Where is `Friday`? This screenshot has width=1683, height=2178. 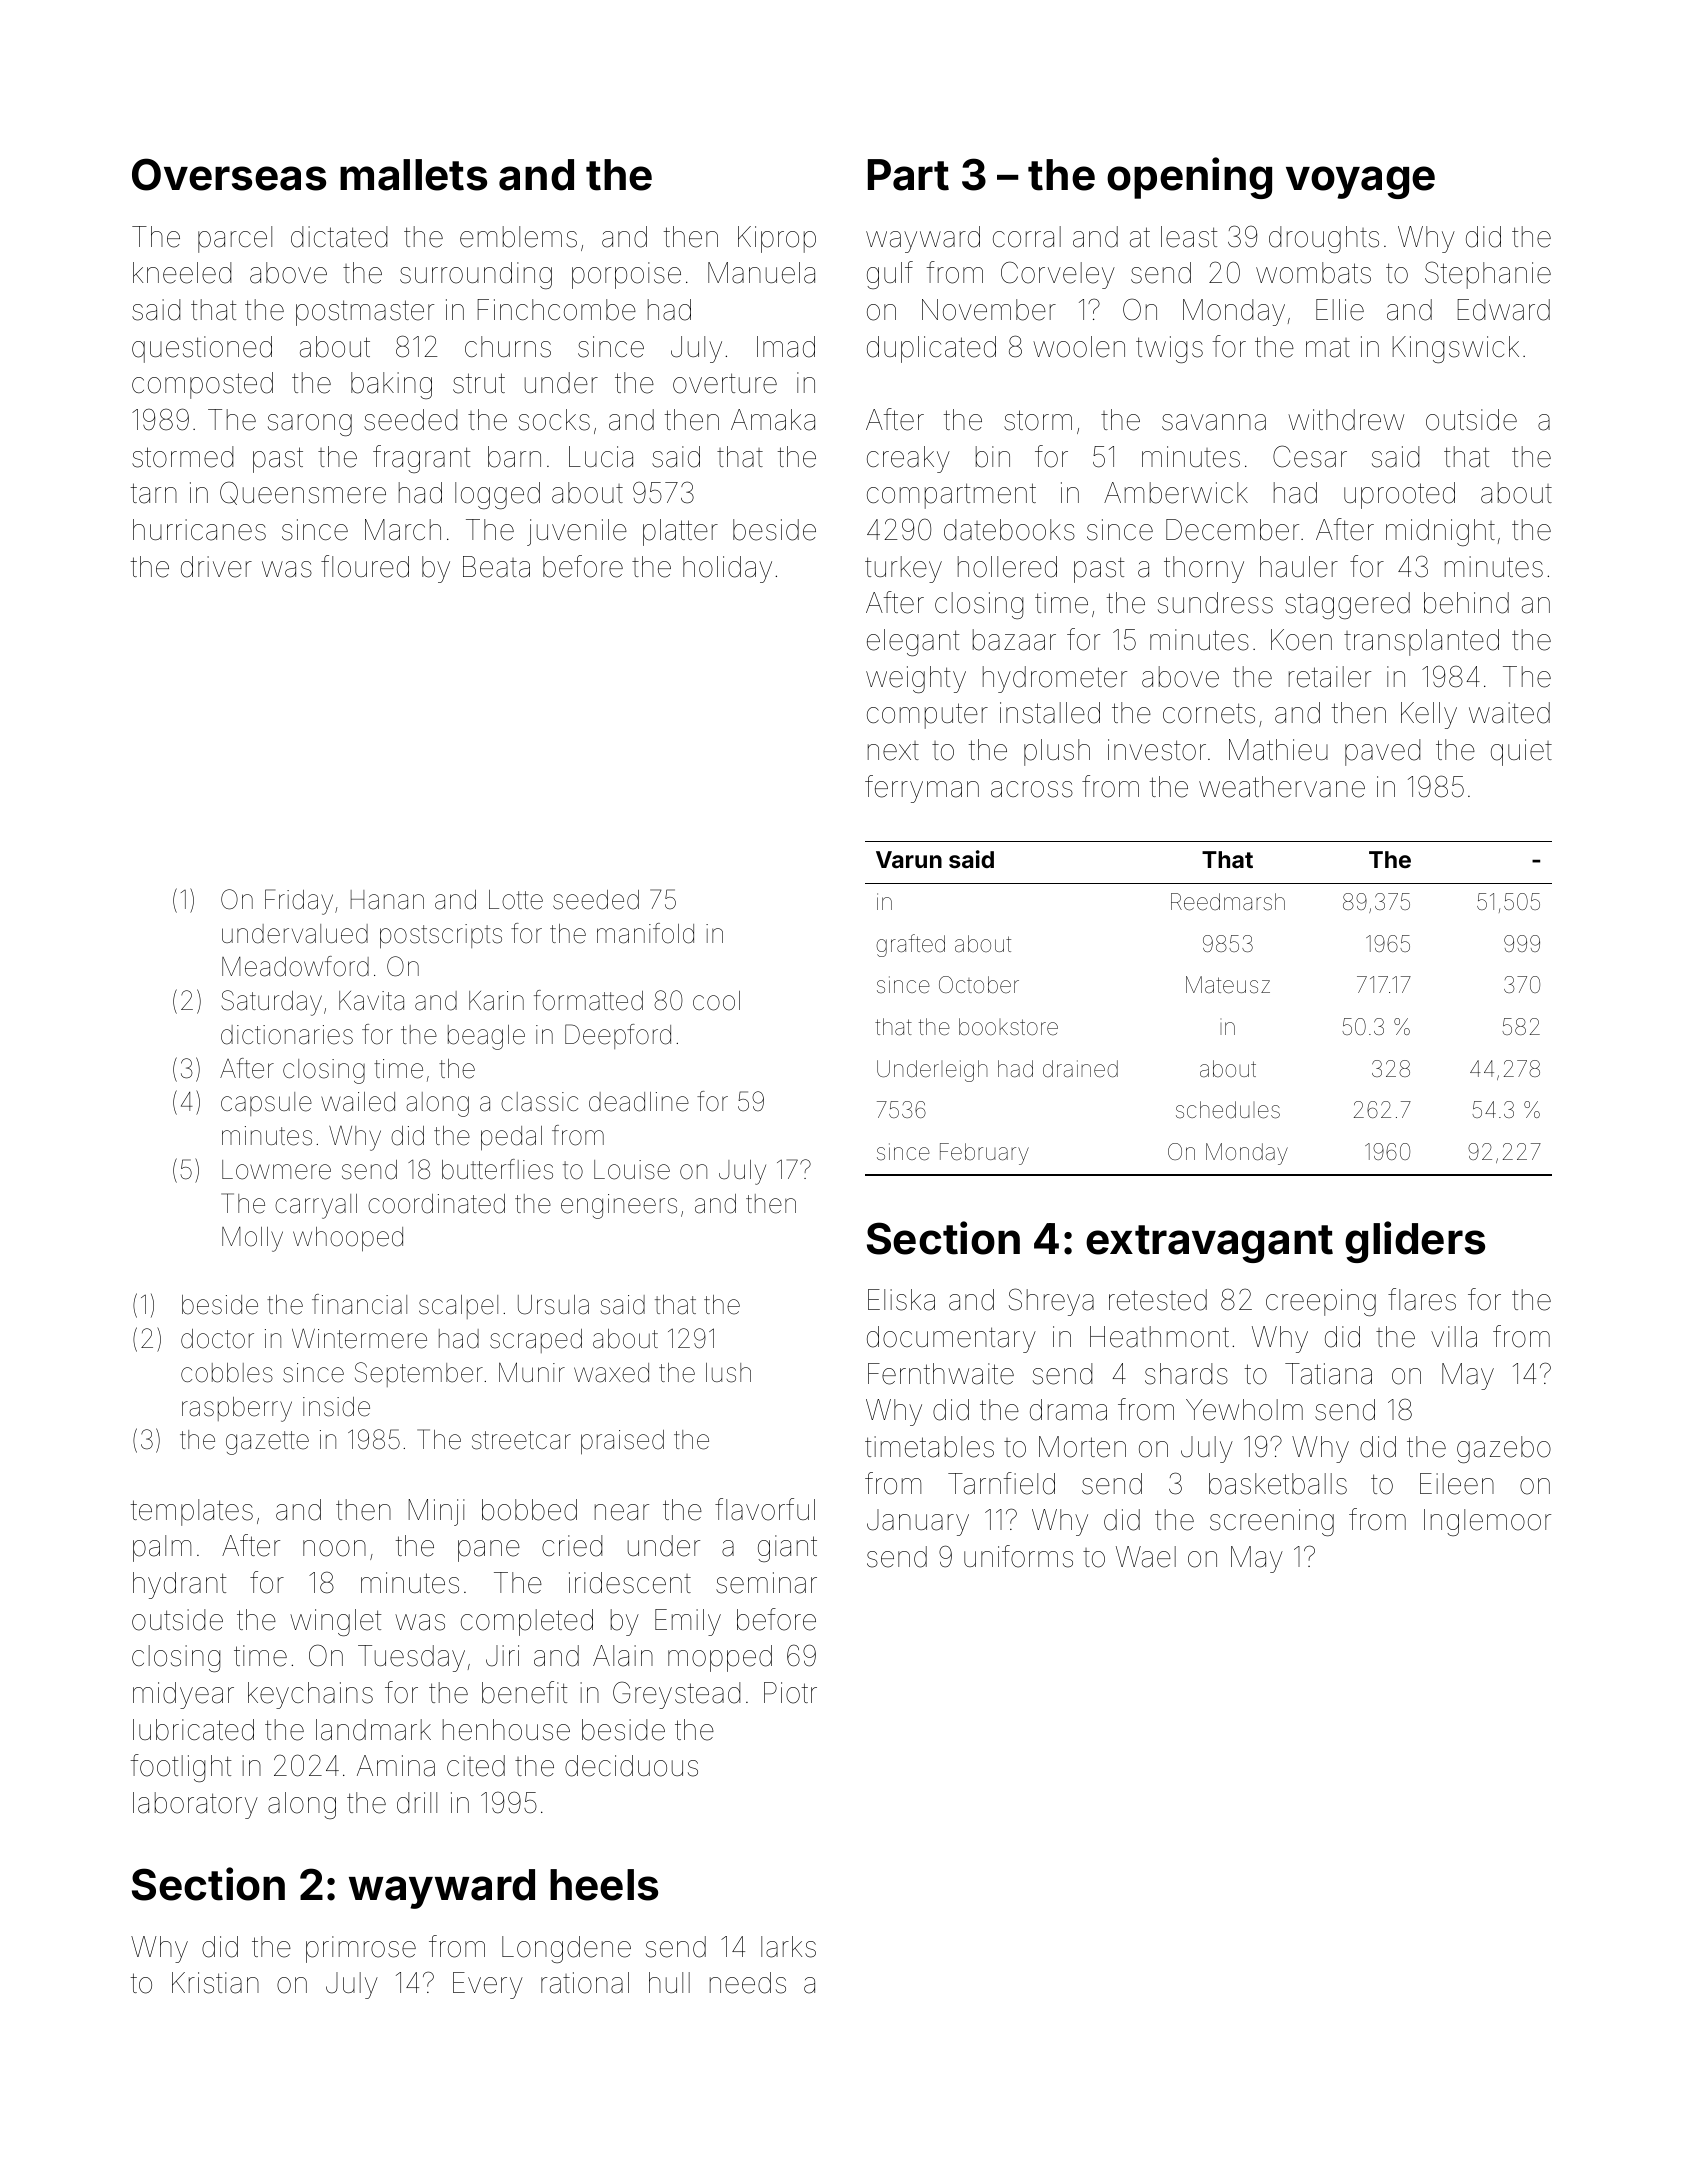
Friday is located at coordinates (299, 902).
